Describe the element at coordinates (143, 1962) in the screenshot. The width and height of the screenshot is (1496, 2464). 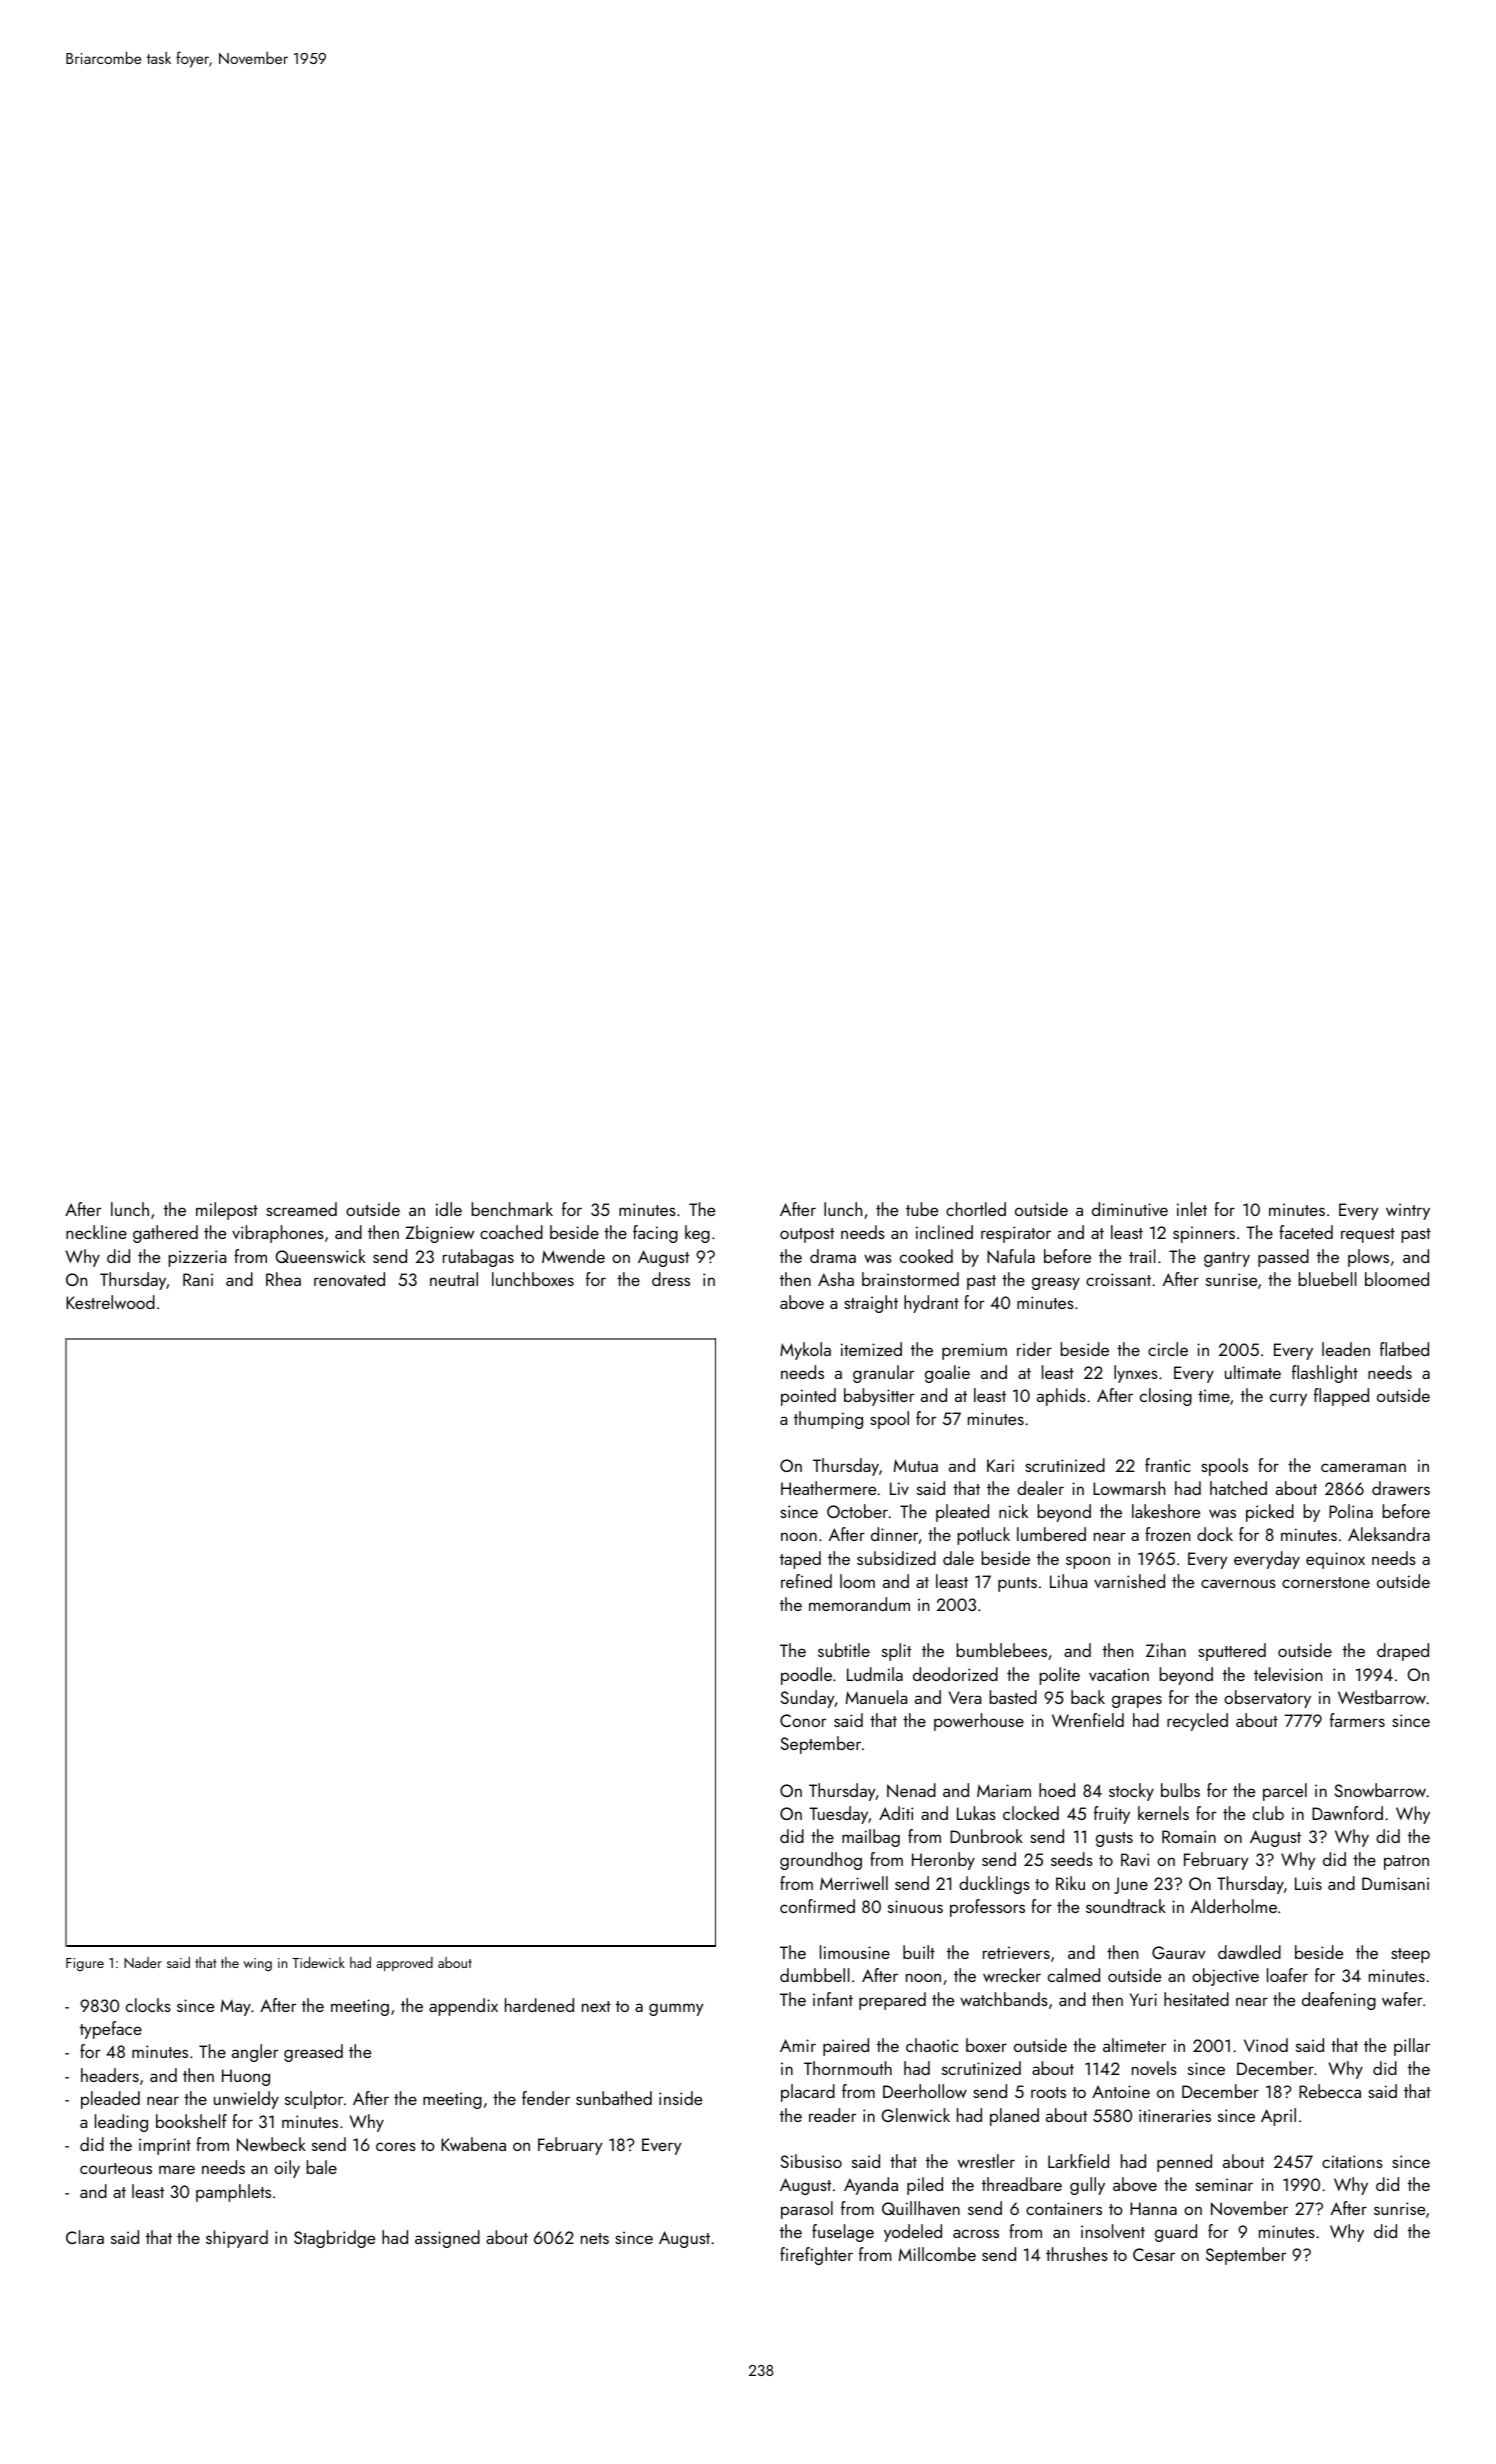
I see `Nader` at that location.
